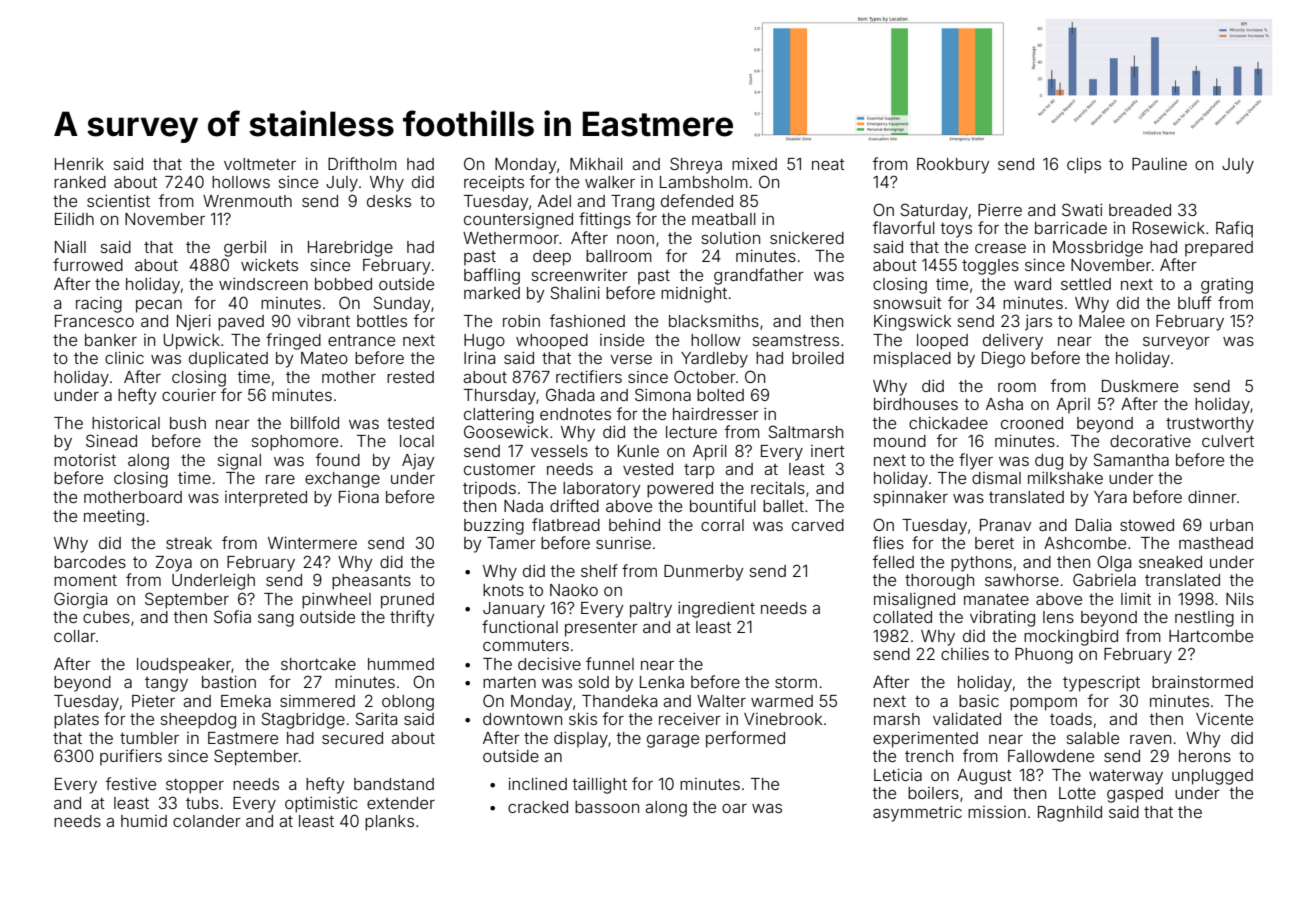 Image resolution: width=1308 pixels, height=924 pixels. Describe the element at coordinates (389, 823) in the page. I see `planks` at that location.
